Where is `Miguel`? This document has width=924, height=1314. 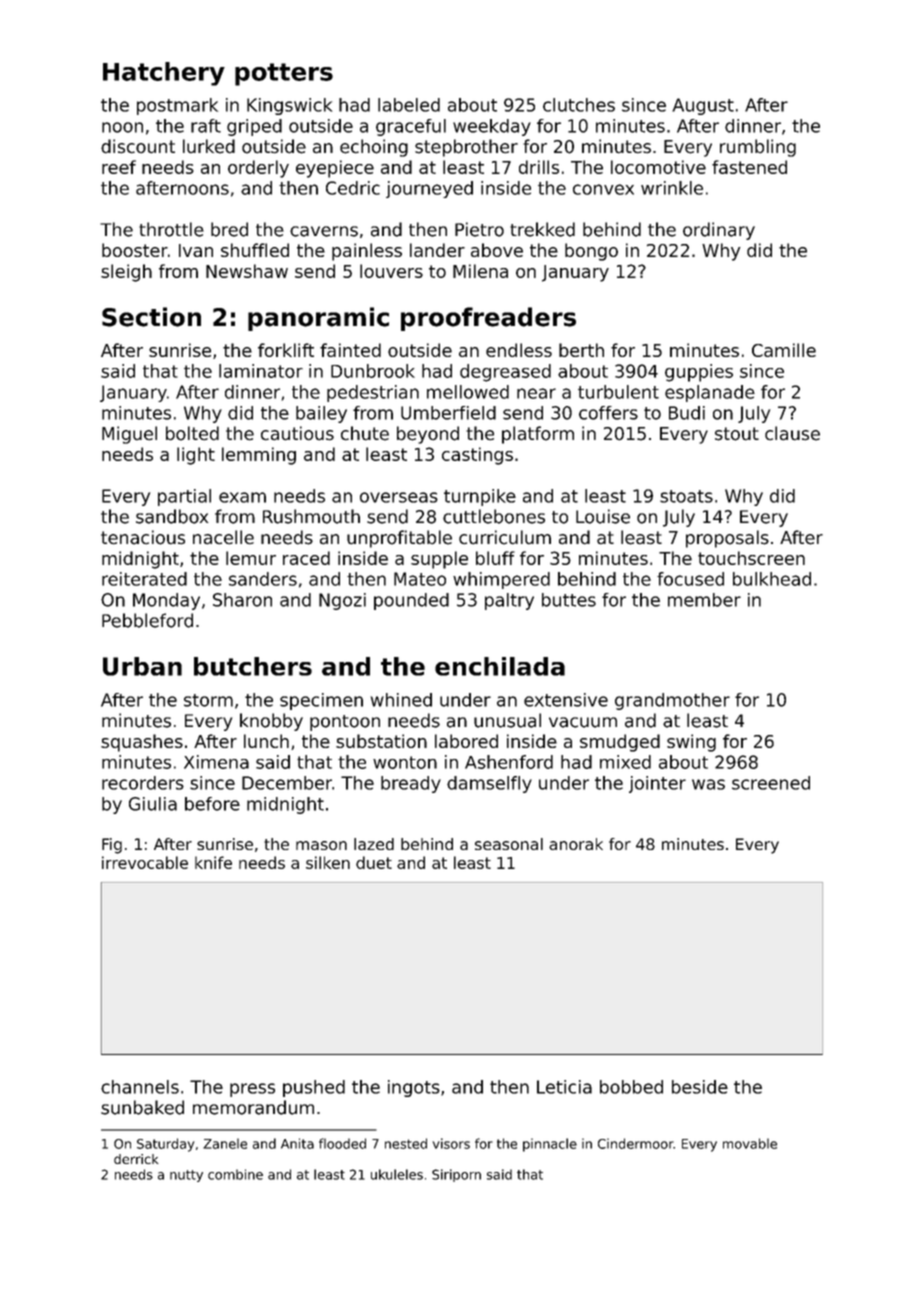 Miguel is located at coordinates (129, 435).
